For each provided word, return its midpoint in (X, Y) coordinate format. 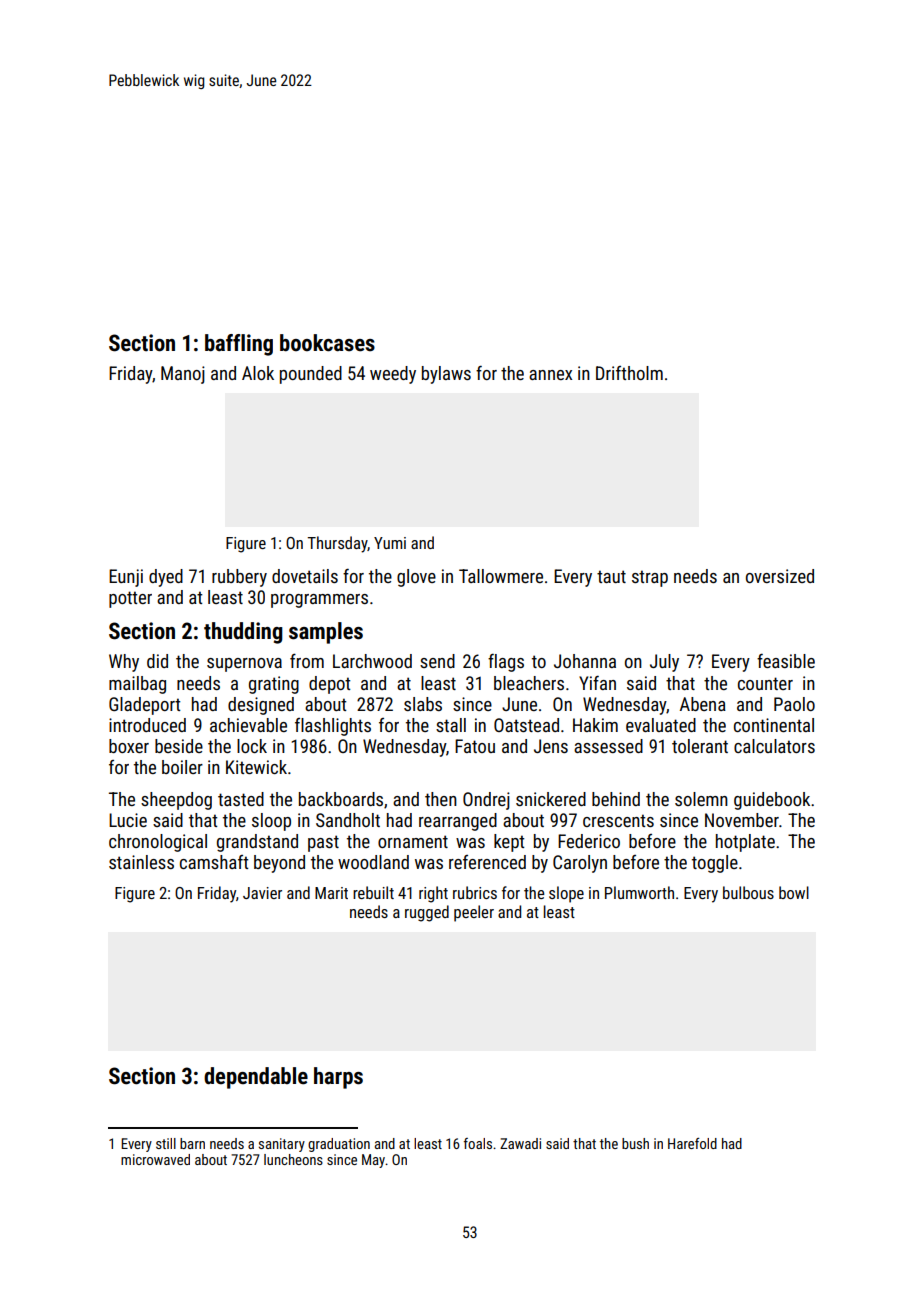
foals (478, 1143)
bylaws (446, 375)
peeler (474, 913)
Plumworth (639, 892)
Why (124, 663)
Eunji (126, 578)
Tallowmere (501, 576)
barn (192, 1143)
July (664, 663)
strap (650, 578)
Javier (262, 893)
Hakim (595, 725)
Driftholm (629, 373)
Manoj (183, 375)
